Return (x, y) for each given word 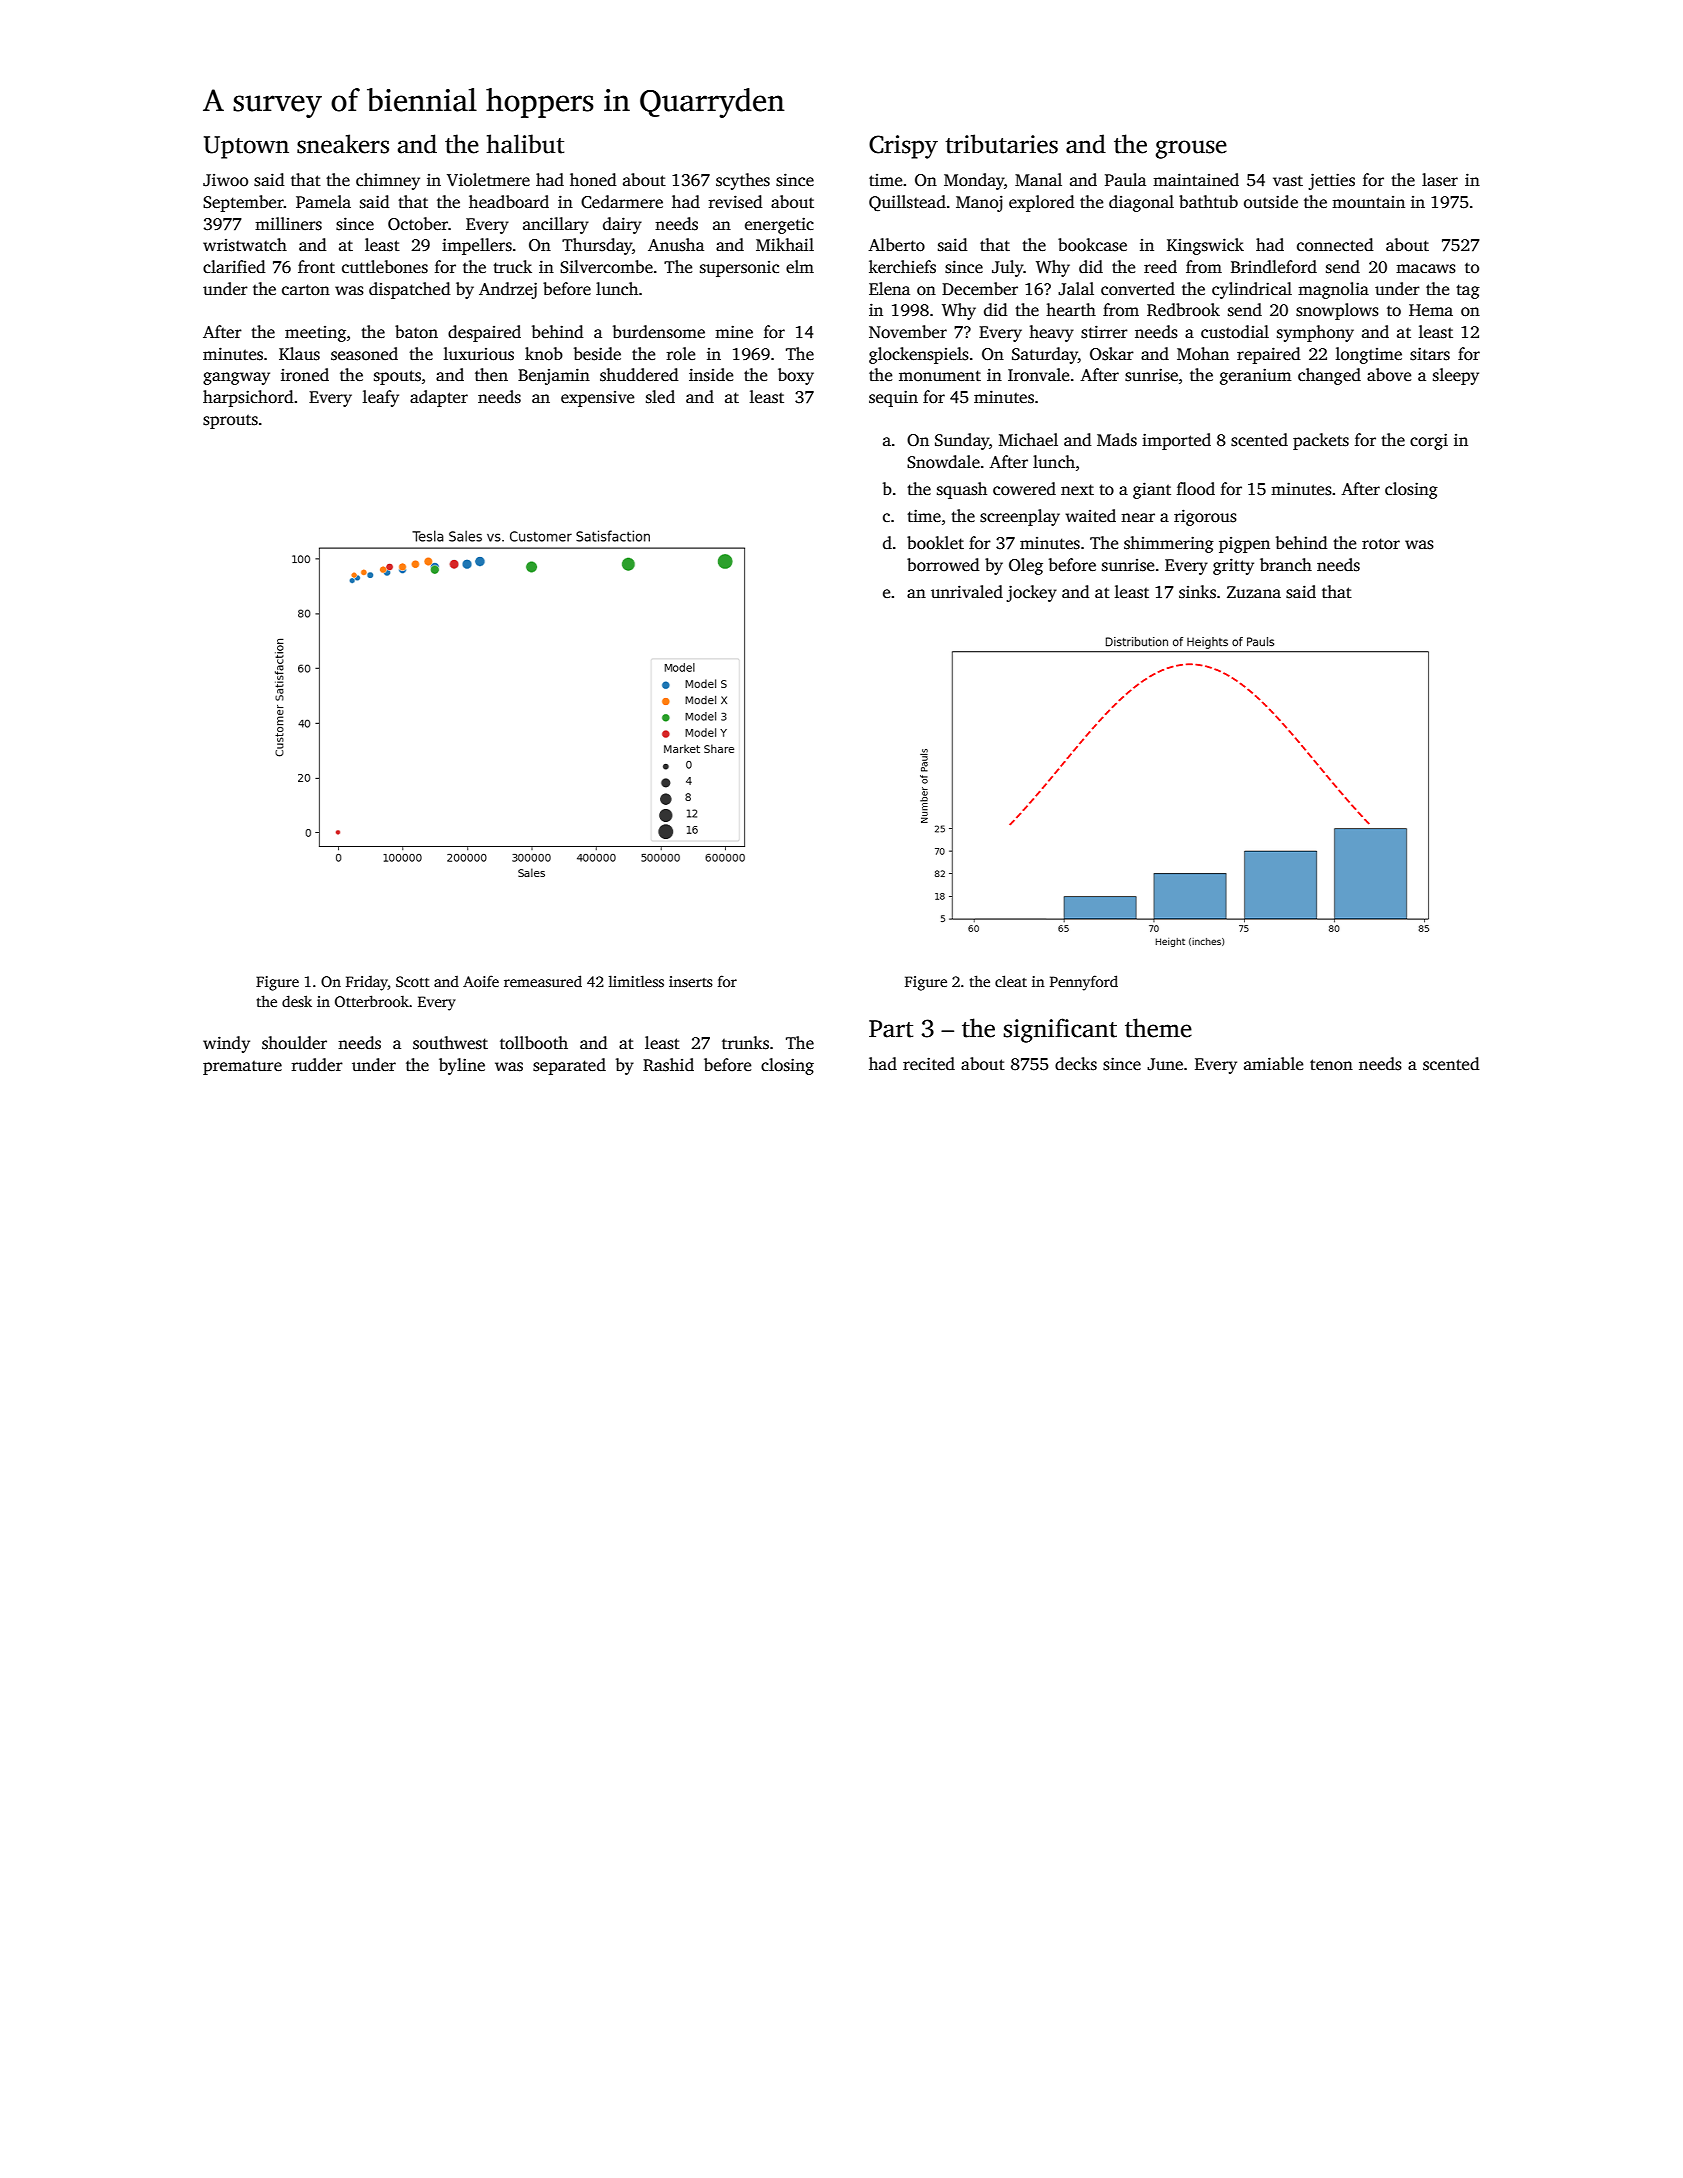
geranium (1255, 376)
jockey (1031, 593)
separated (569, 1066)
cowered (1024, 489)
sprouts (230, 421)
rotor (1381, 544)
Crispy (903, 147)
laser (1440, 180)
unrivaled (967, 592)
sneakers (343, 144)
